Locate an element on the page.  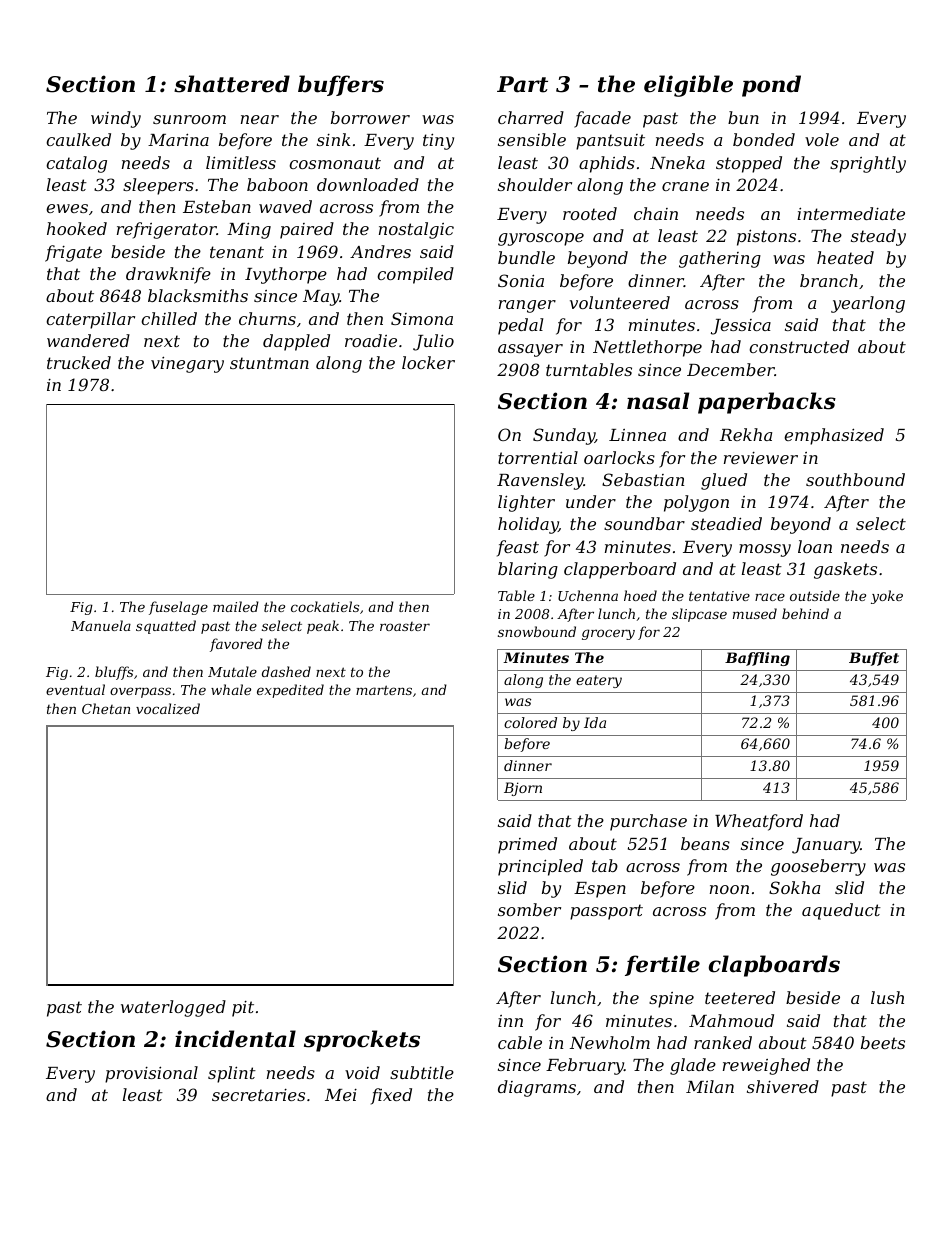
cosmonaut is located at coordinates (335, 163).
